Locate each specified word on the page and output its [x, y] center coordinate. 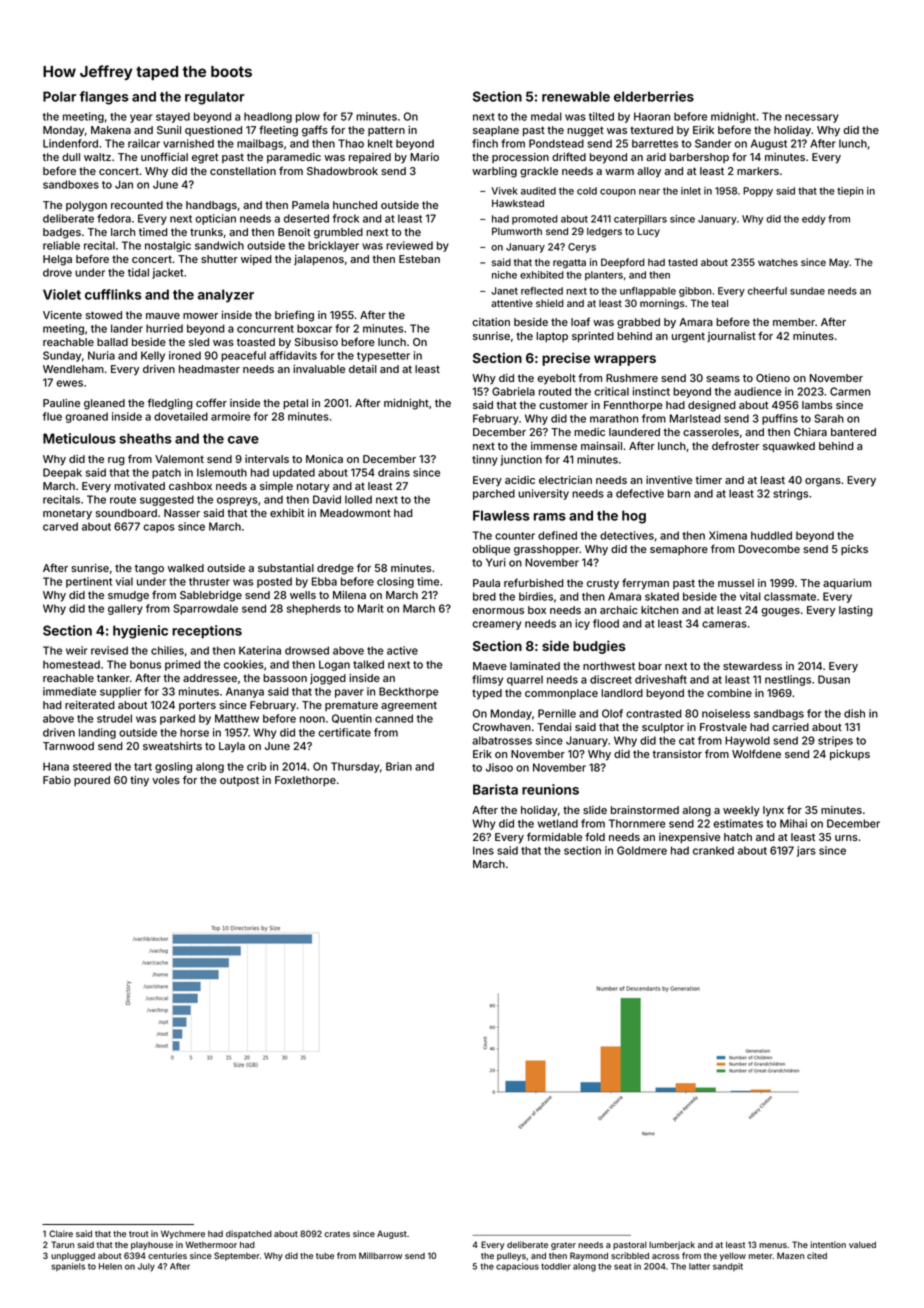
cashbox [190, 486]
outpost [239, 781]
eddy [814, 220]
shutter [219, 259]
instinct [651, 391]
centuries [167, 1255]
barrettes [655, 143]
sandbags [779, 714]
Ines [483, 850]
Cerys [582, 248]
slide [595, 810]
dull [71, 157]
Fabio [57, 780]
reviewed [409, 245]
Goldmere [642, 850]
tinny [485, 460]
